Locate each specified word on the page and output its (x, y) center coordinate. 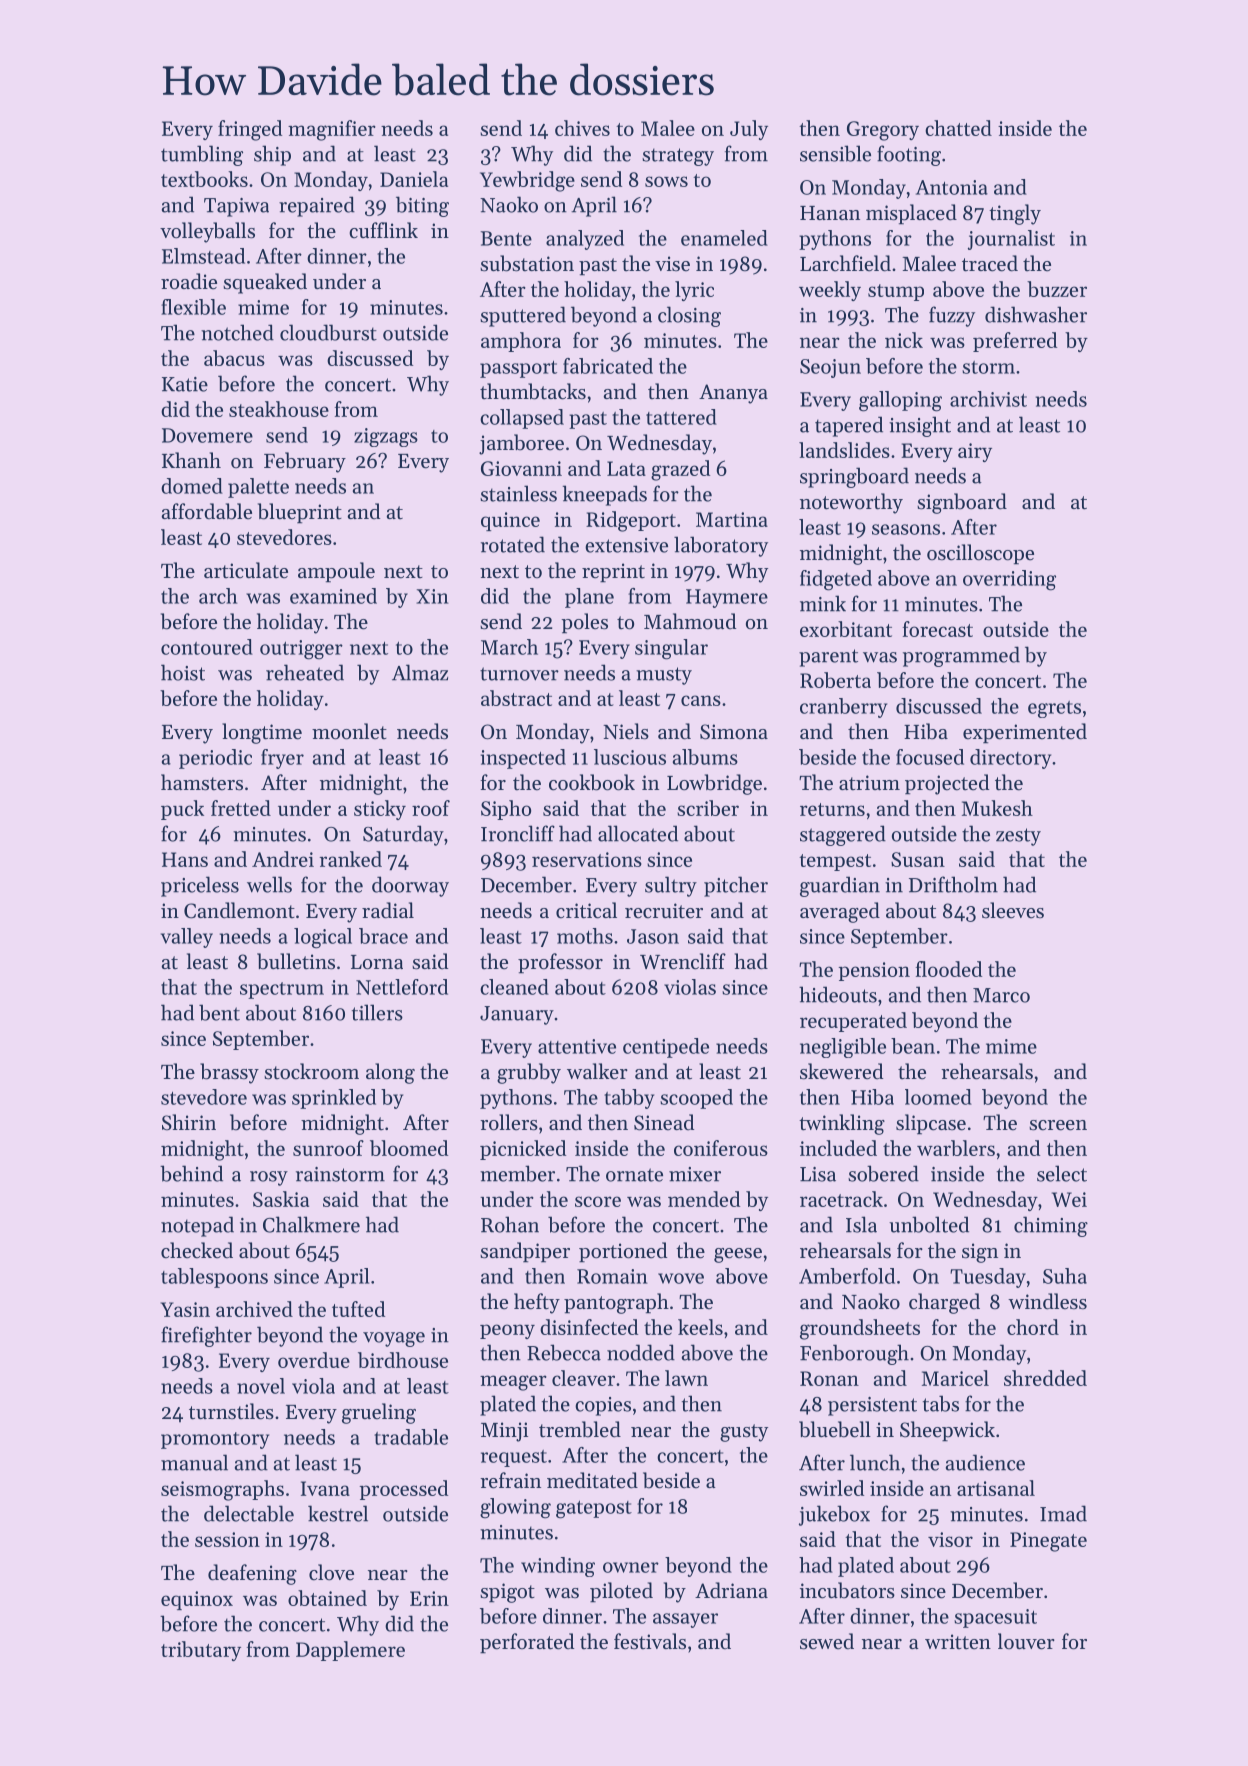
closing (689, 316)
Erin (429, 1598)
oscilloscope (980, 554)
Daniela (414, 179)
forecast (938, 629)
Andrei (283, 859)
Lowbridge (714, 784)
